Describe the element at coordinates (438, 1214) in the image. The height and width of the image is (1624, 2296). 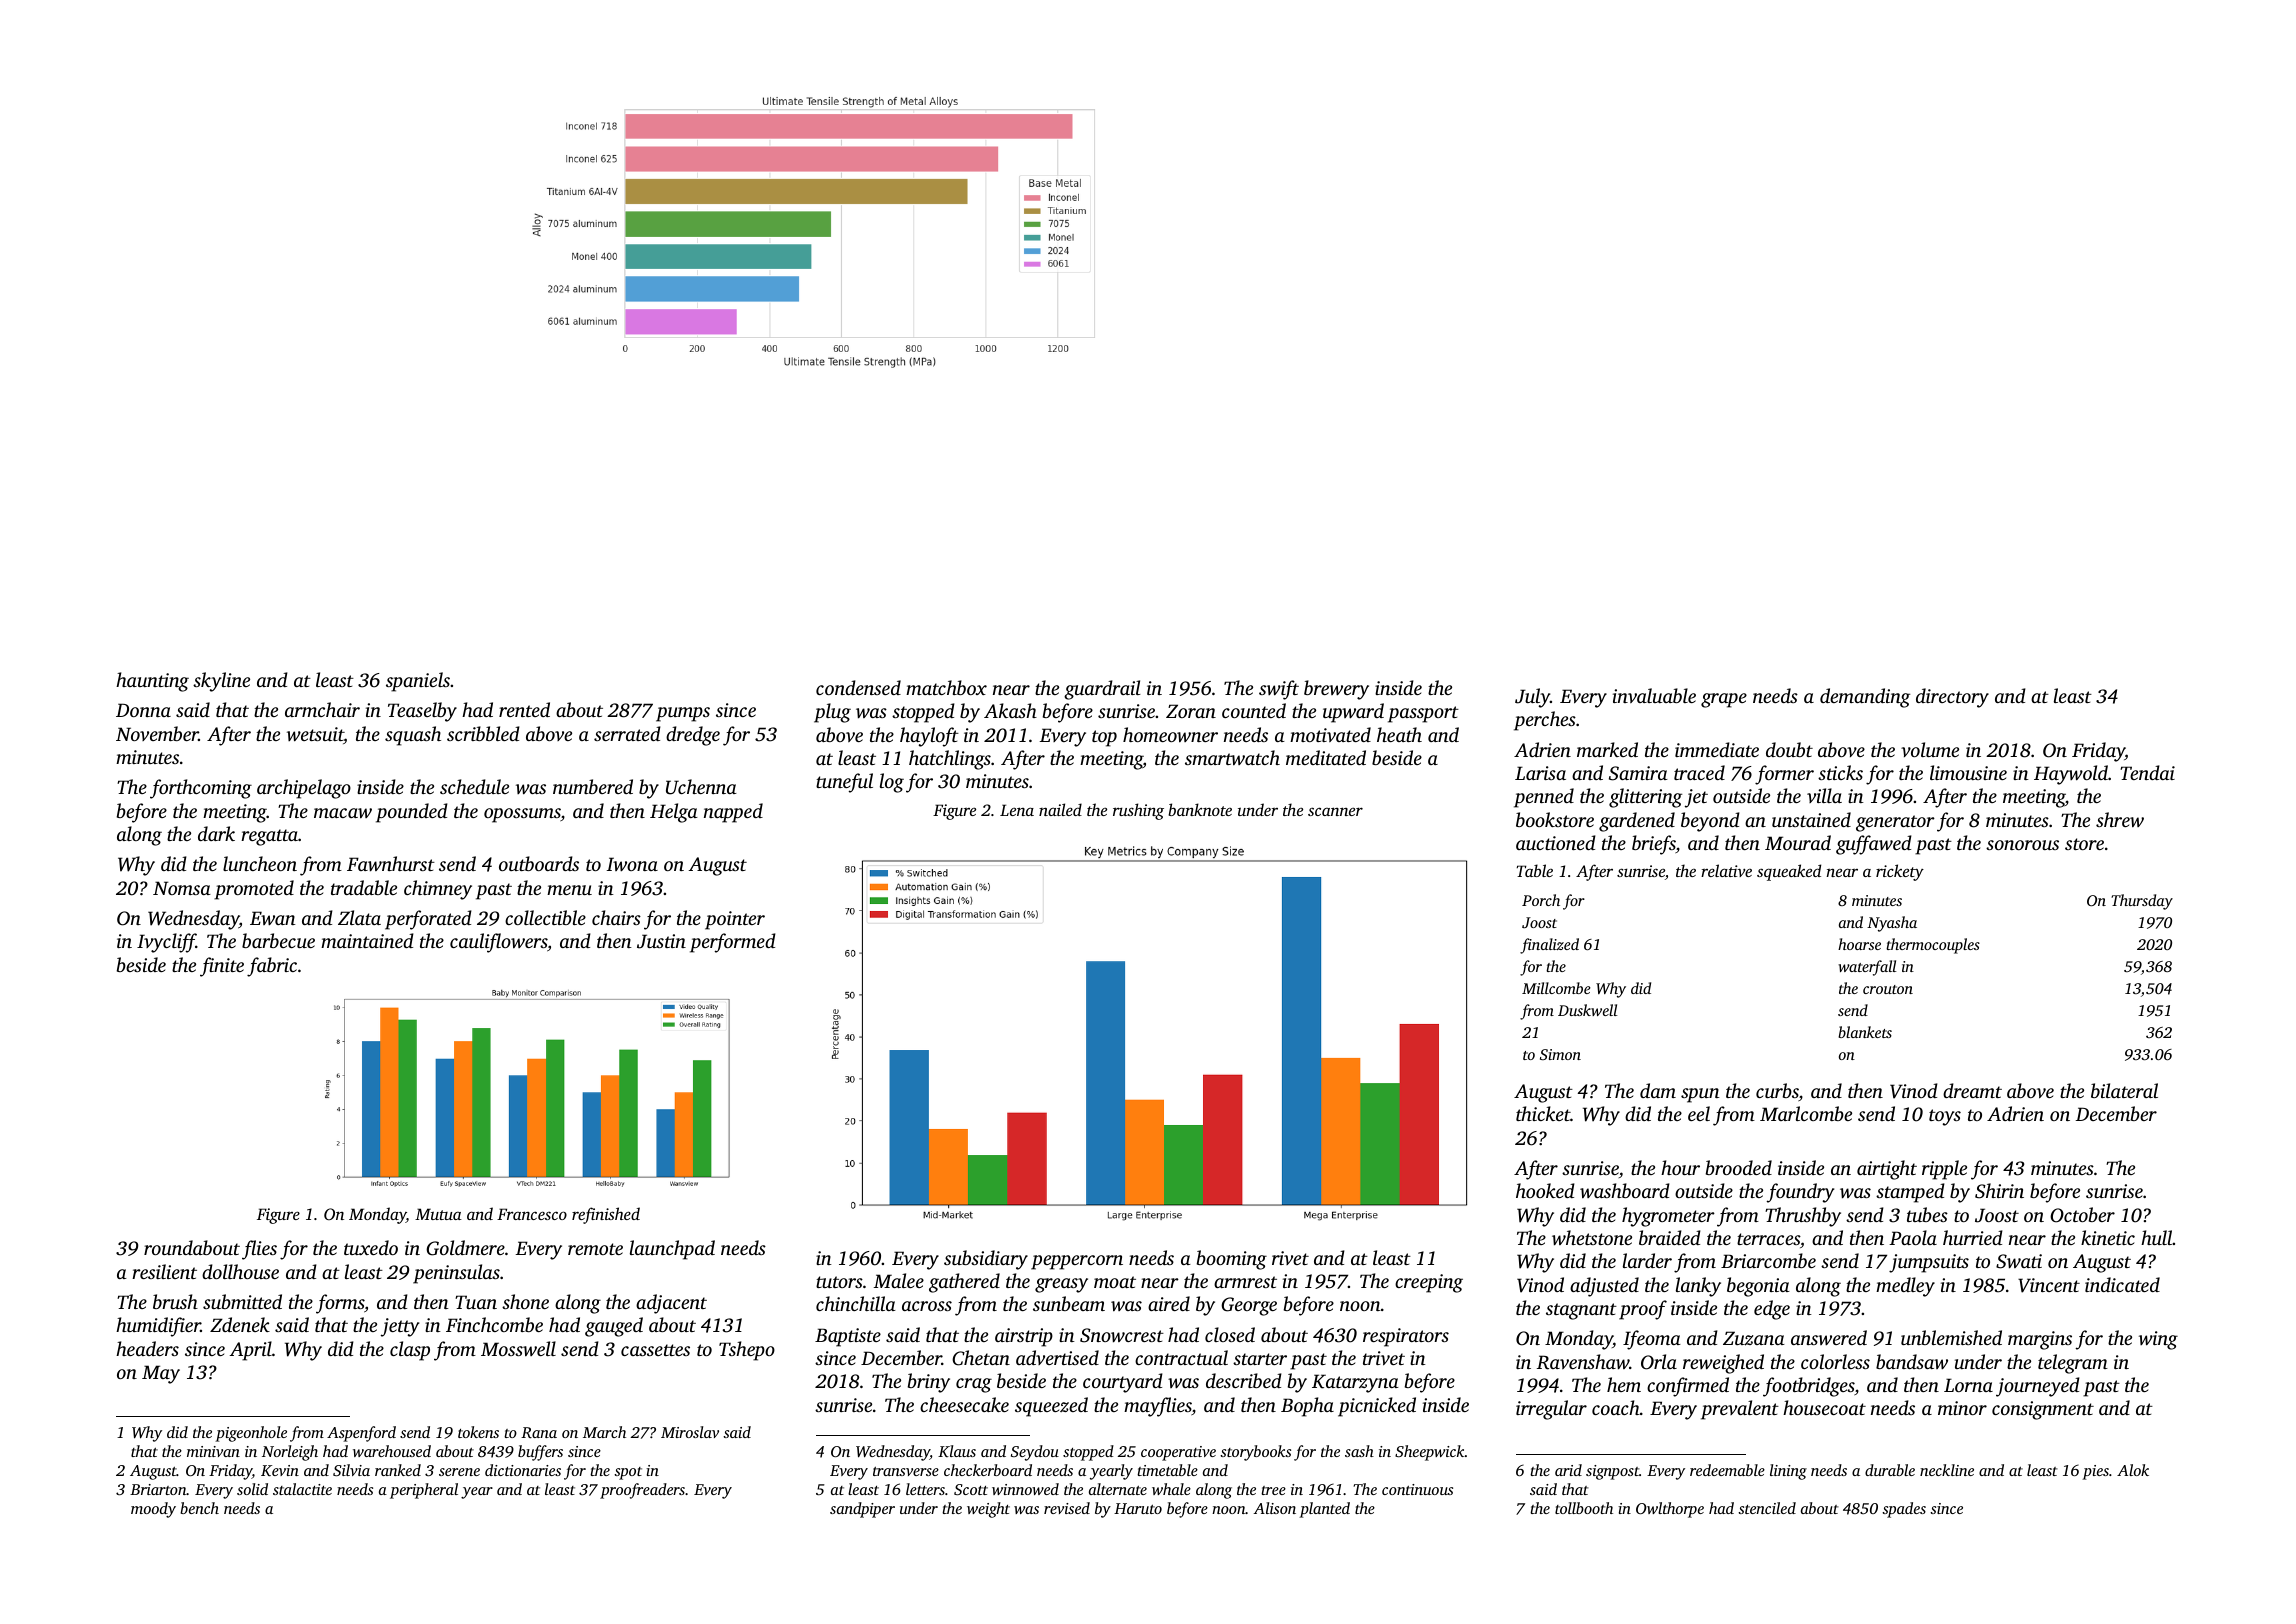
I see `Mutua` at that location.
